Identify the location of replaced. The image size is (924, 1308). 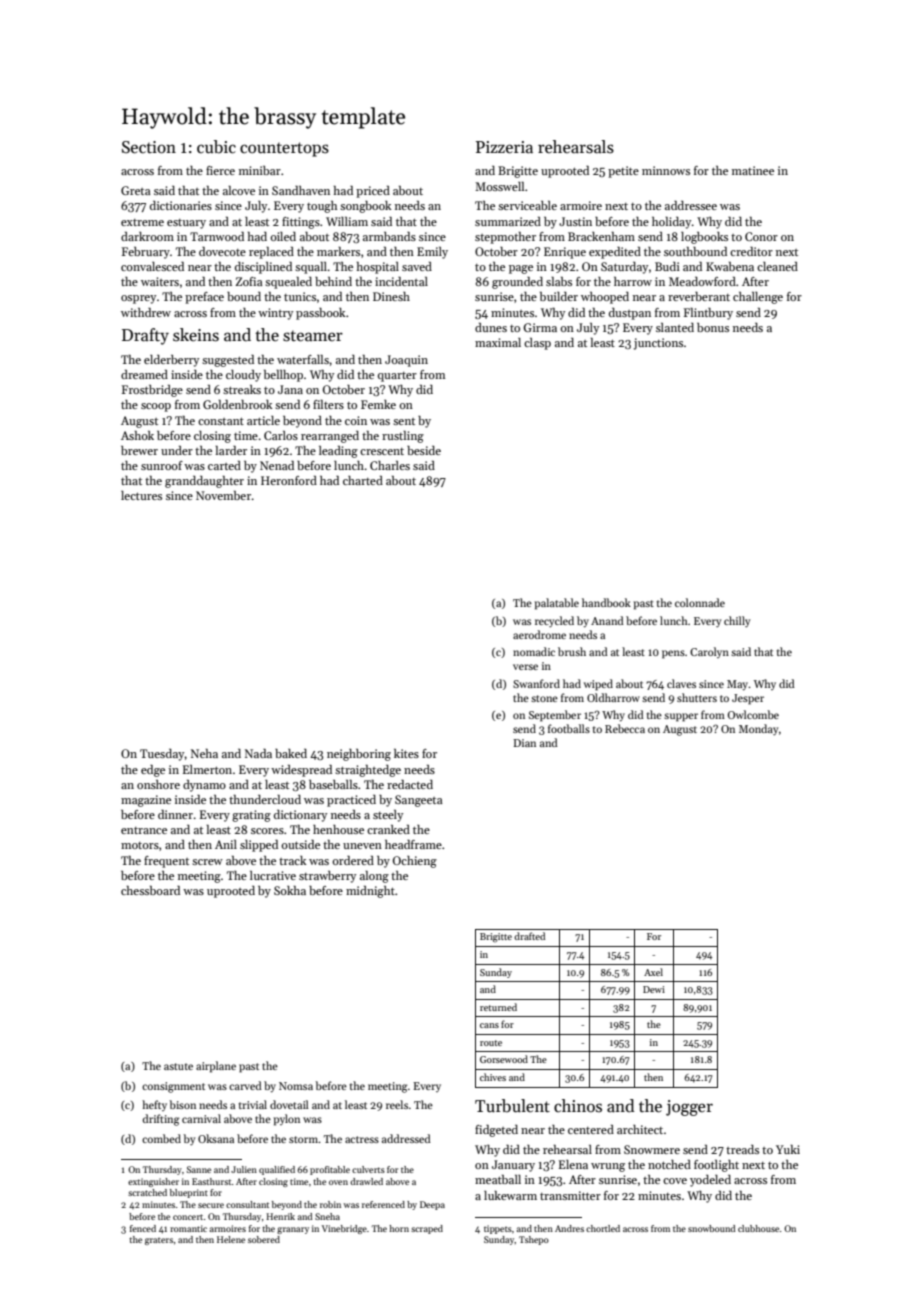
(271, 253).
